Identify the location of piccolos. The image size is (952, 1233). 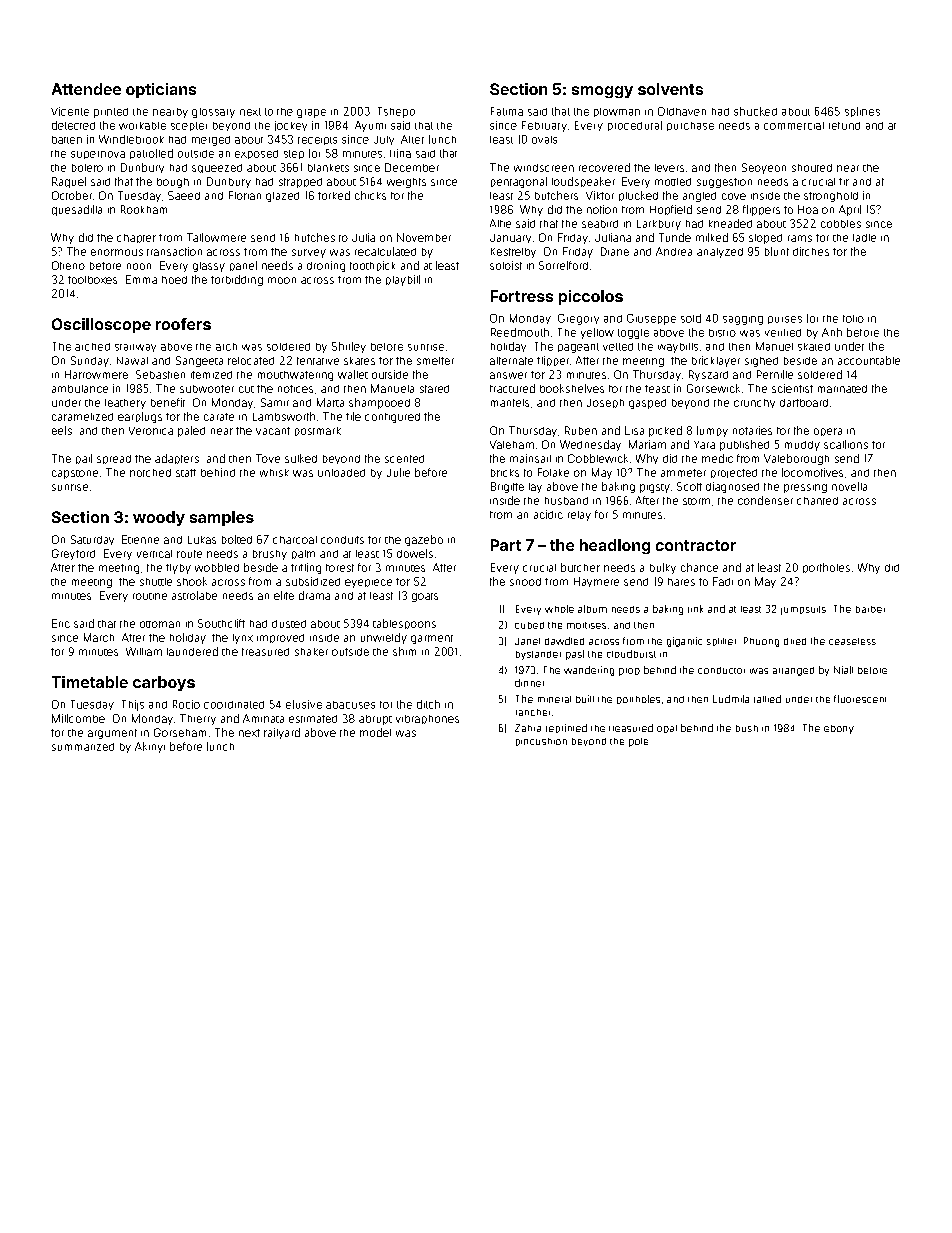
(591, 297).
